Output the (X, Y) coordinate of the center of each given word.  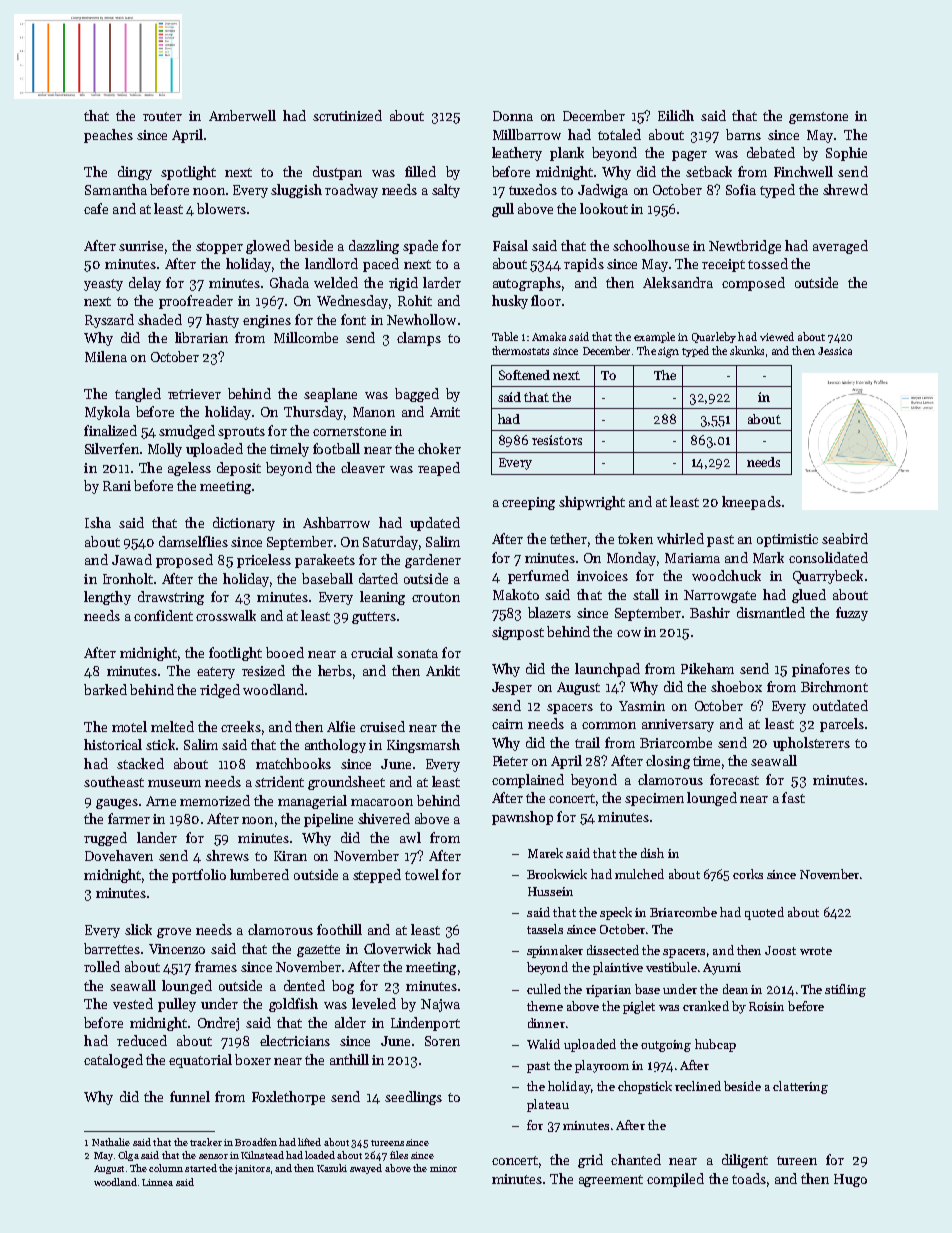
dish (652, 853)
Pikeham (707, 668)
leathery (517, 154)
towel (422, 874)
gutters (374, 618)
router (162, 116)
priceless (264, 561)
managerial (312, 802)
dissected (613, 950)
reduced (142, 1040)
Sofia (741, 189)
